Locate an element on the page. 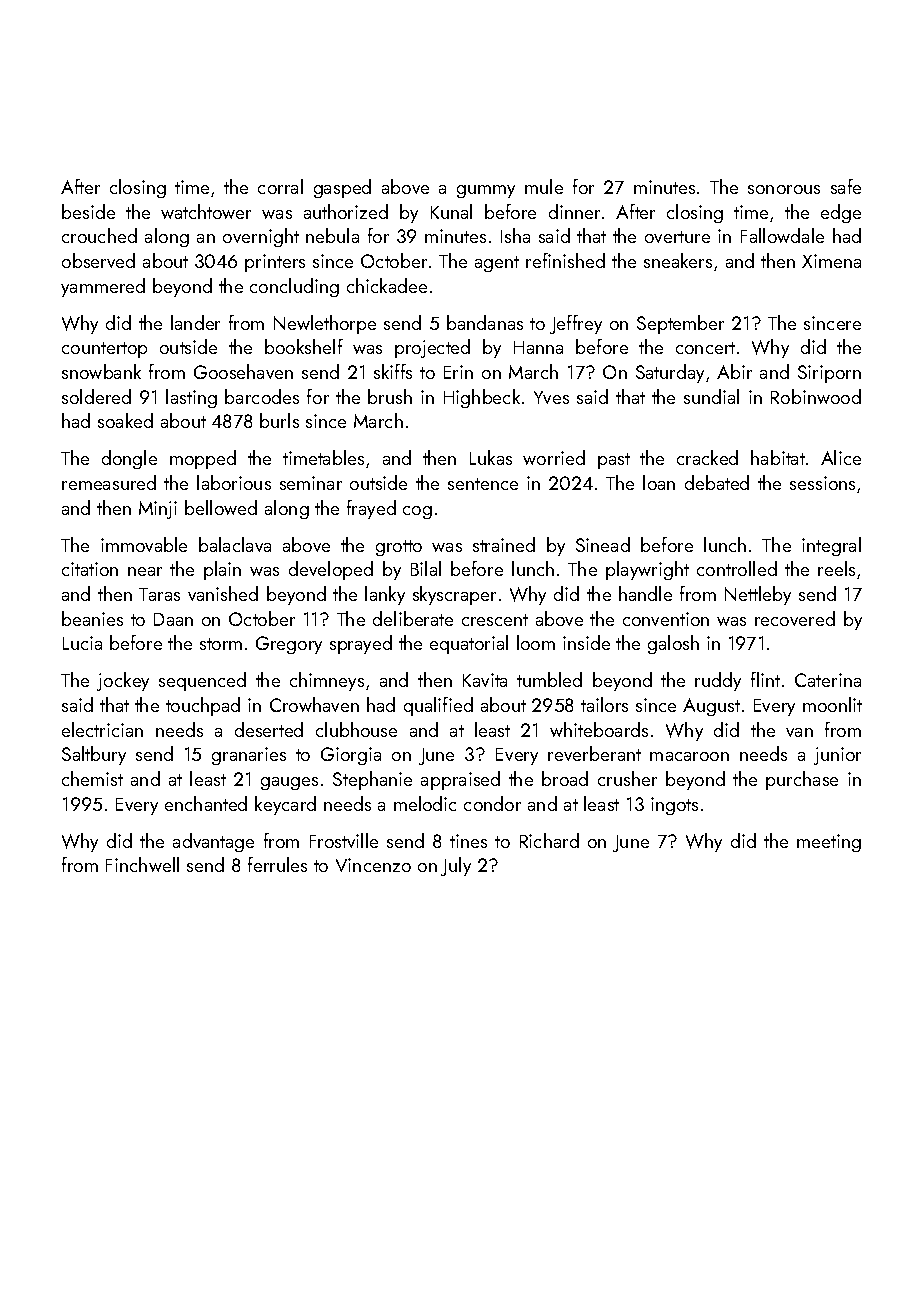 The height and width of the document is (1311, 924). immovable is located at coordinates (144, 544).
